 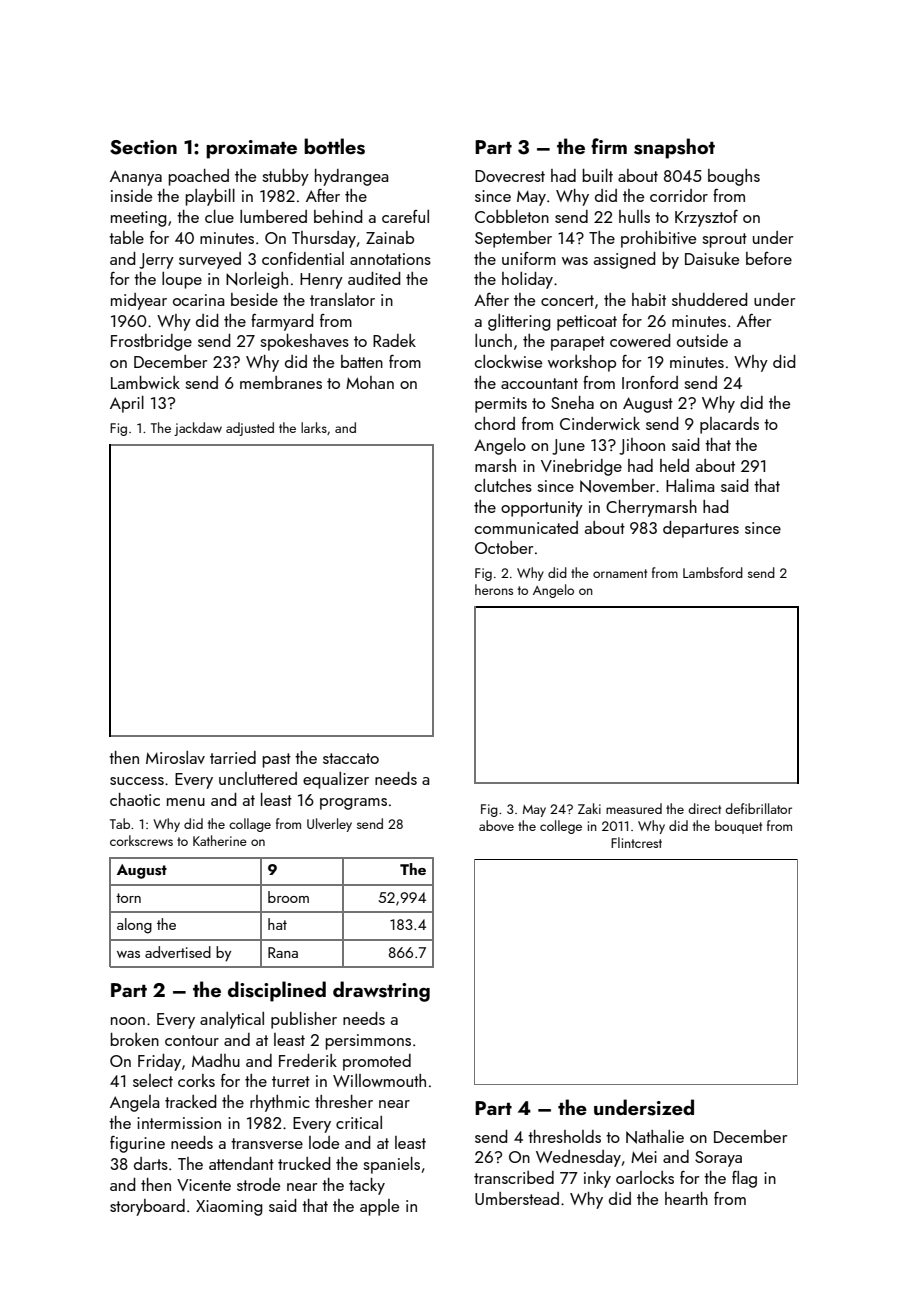 I want to click on transverse, so click(x=267, y=1143).
